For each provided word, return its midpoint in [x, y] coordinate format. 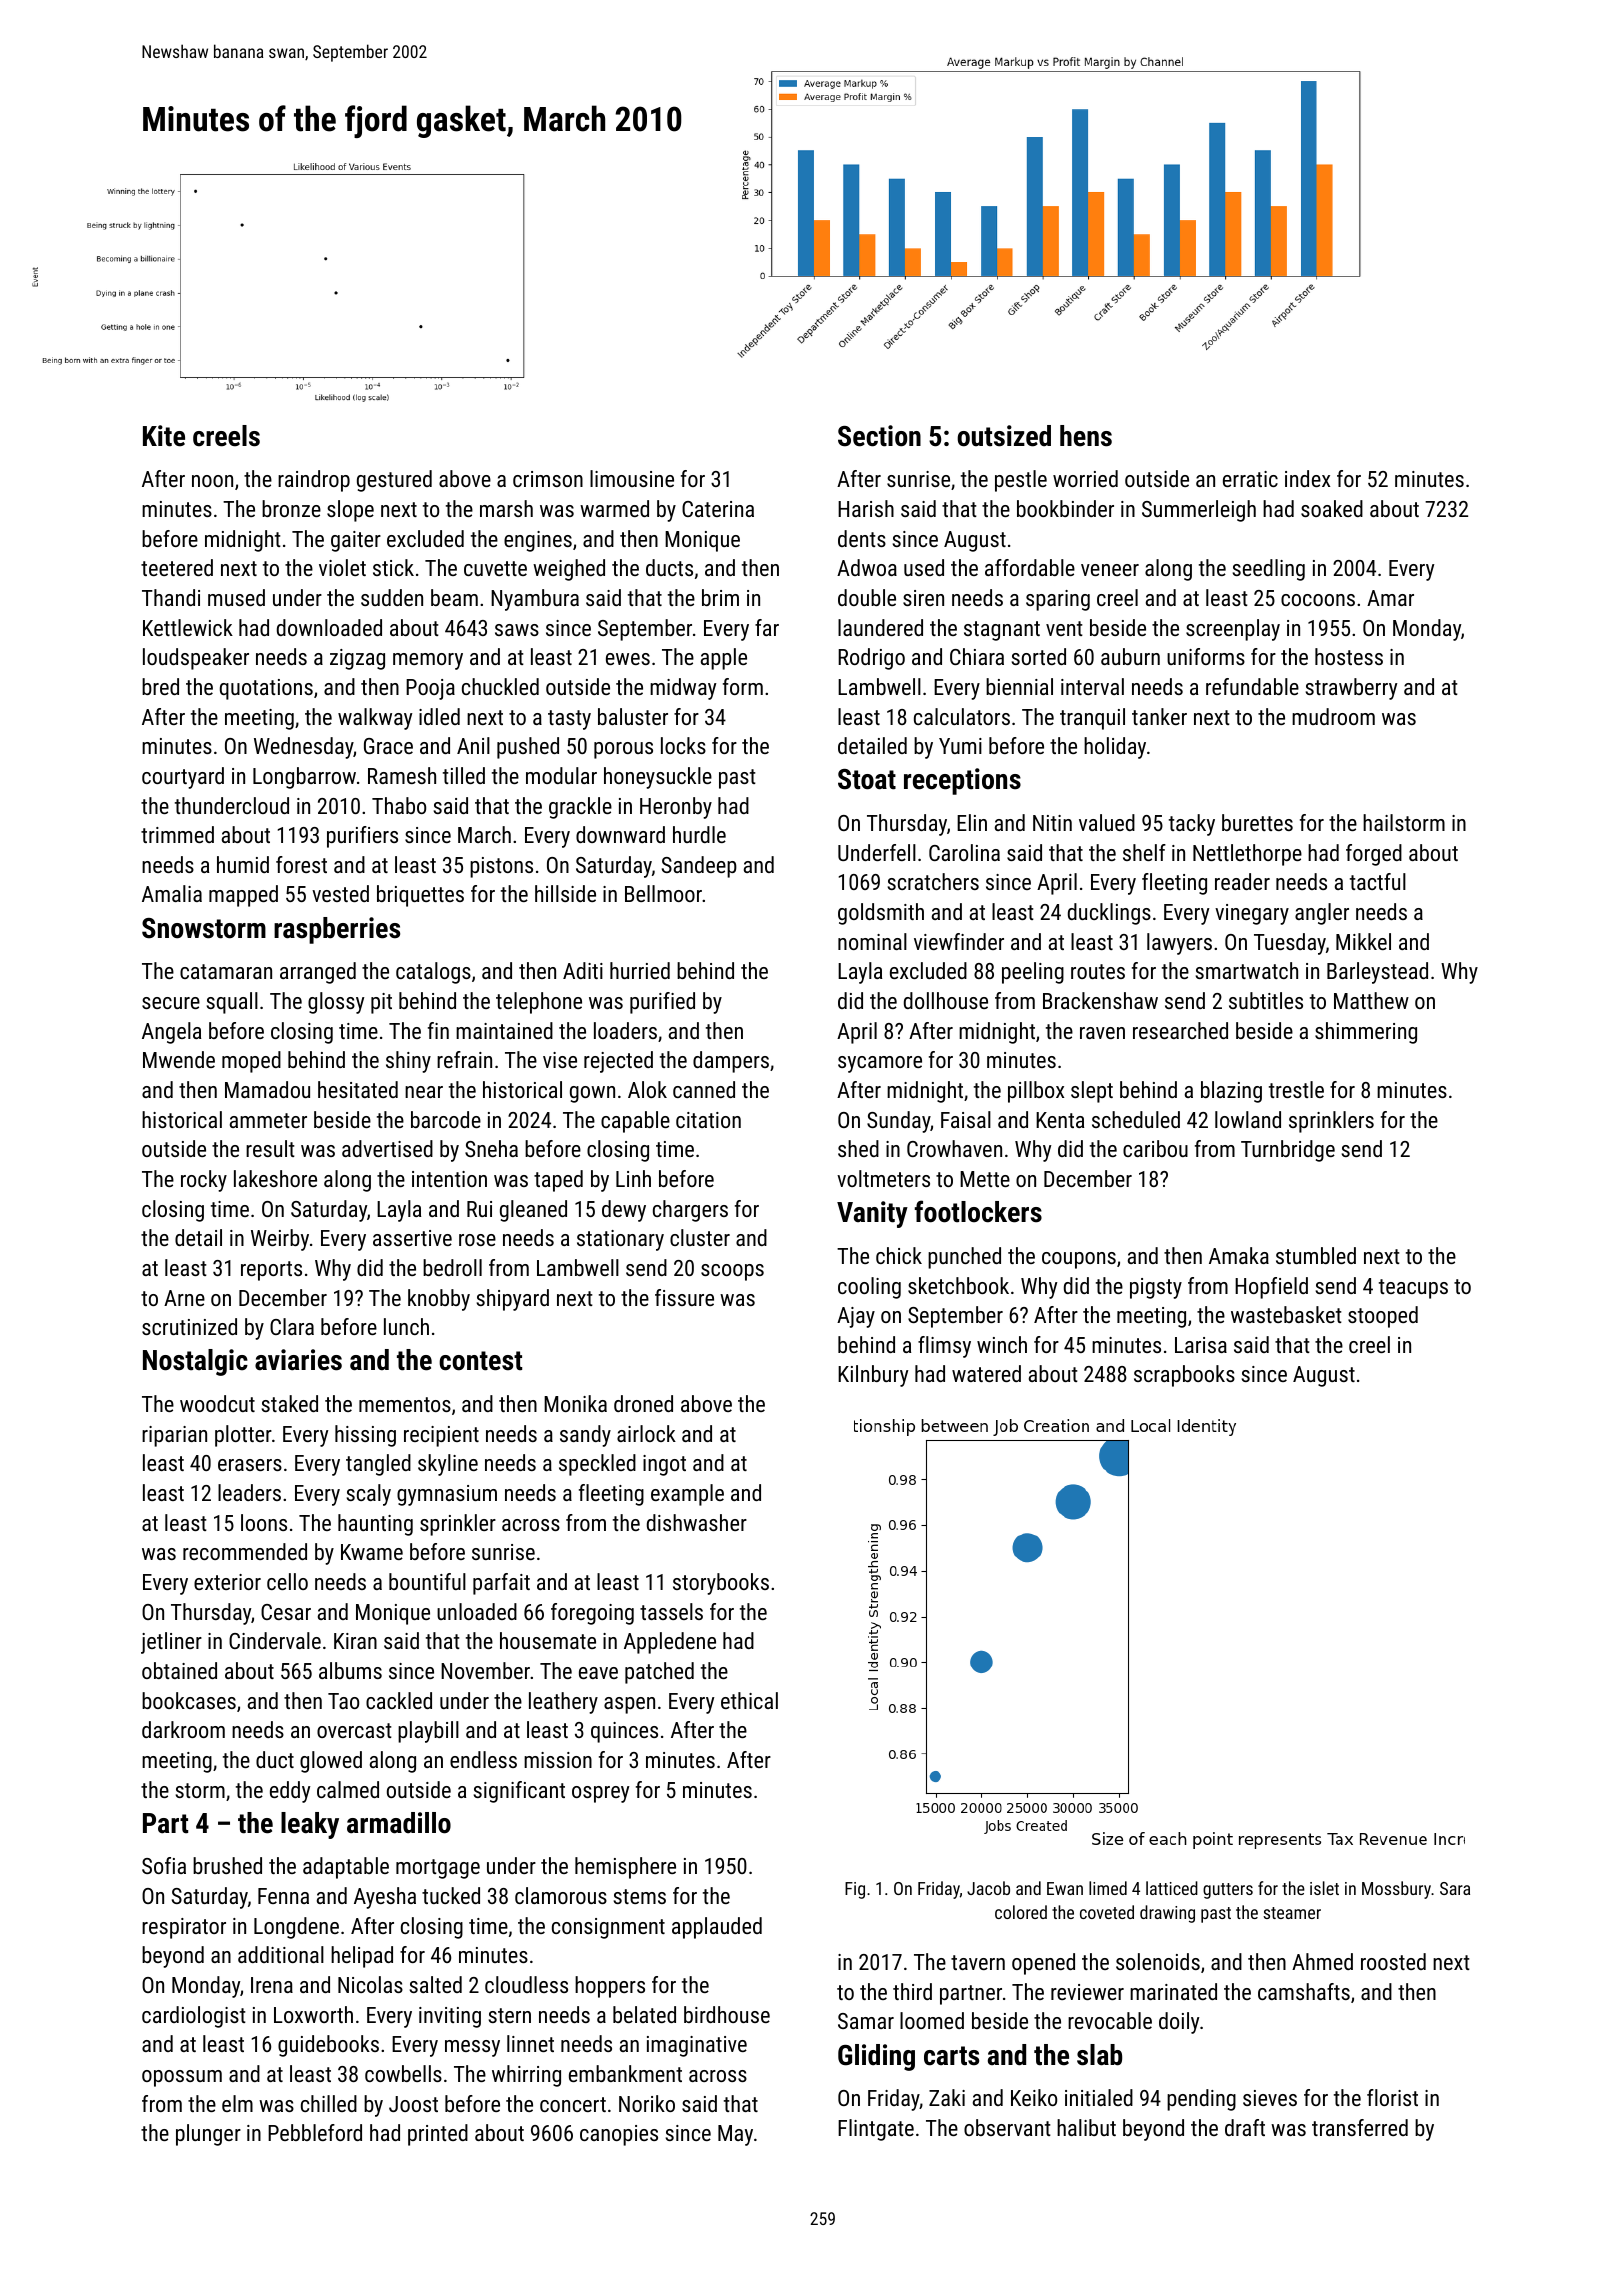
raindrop [314, 481]
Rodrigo [871, 659]
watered [986, 1373]
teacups [1413, 1289]
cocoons [1318, 600]
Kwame [372, 1552]
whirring [526, 2076]
